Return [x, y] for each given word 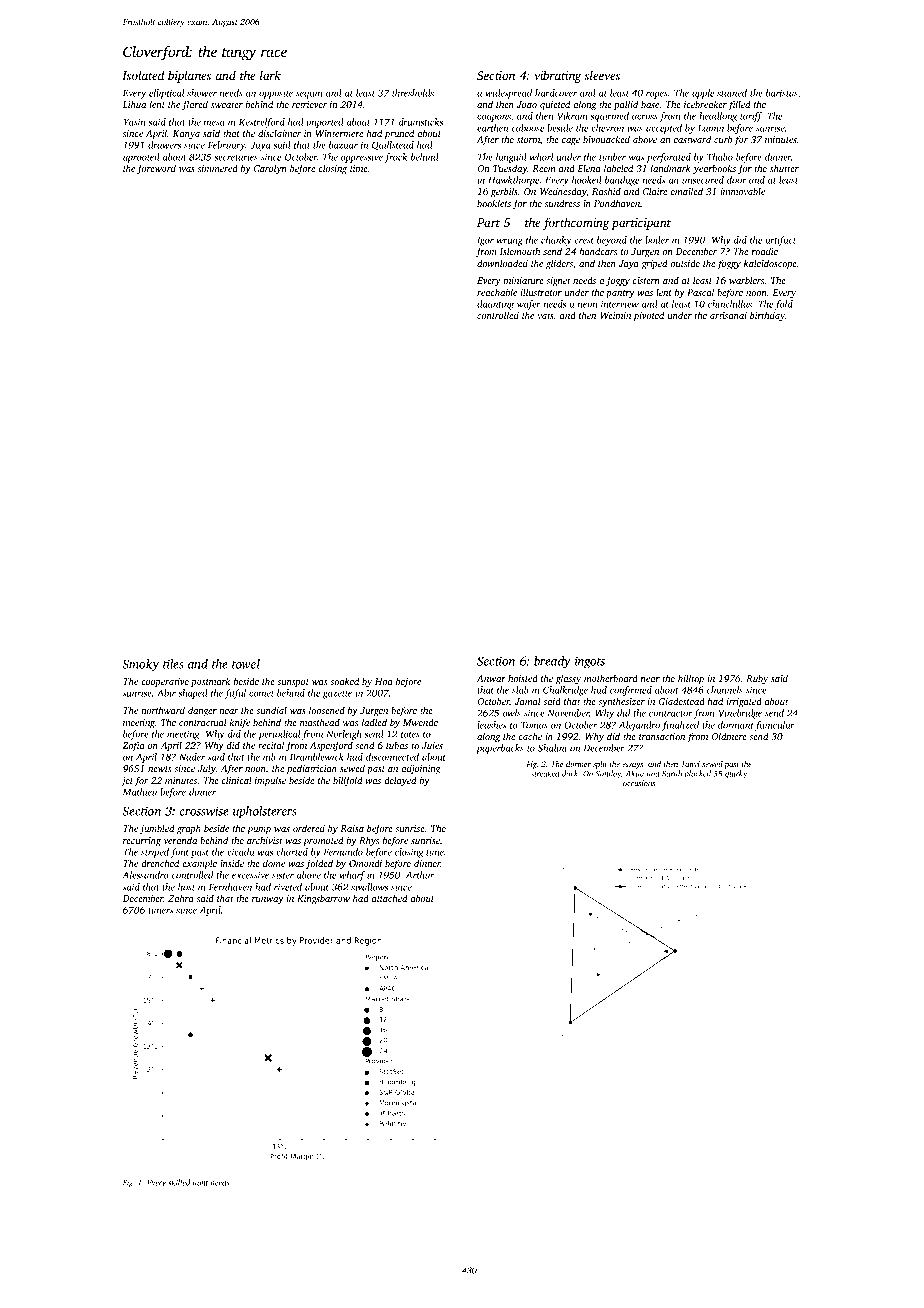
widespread [509, 94]
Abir [166, 693]
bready [552, 662]
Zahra [181, 898]
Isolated [143, 75]
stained [732, 93]
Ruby [757, 679]
